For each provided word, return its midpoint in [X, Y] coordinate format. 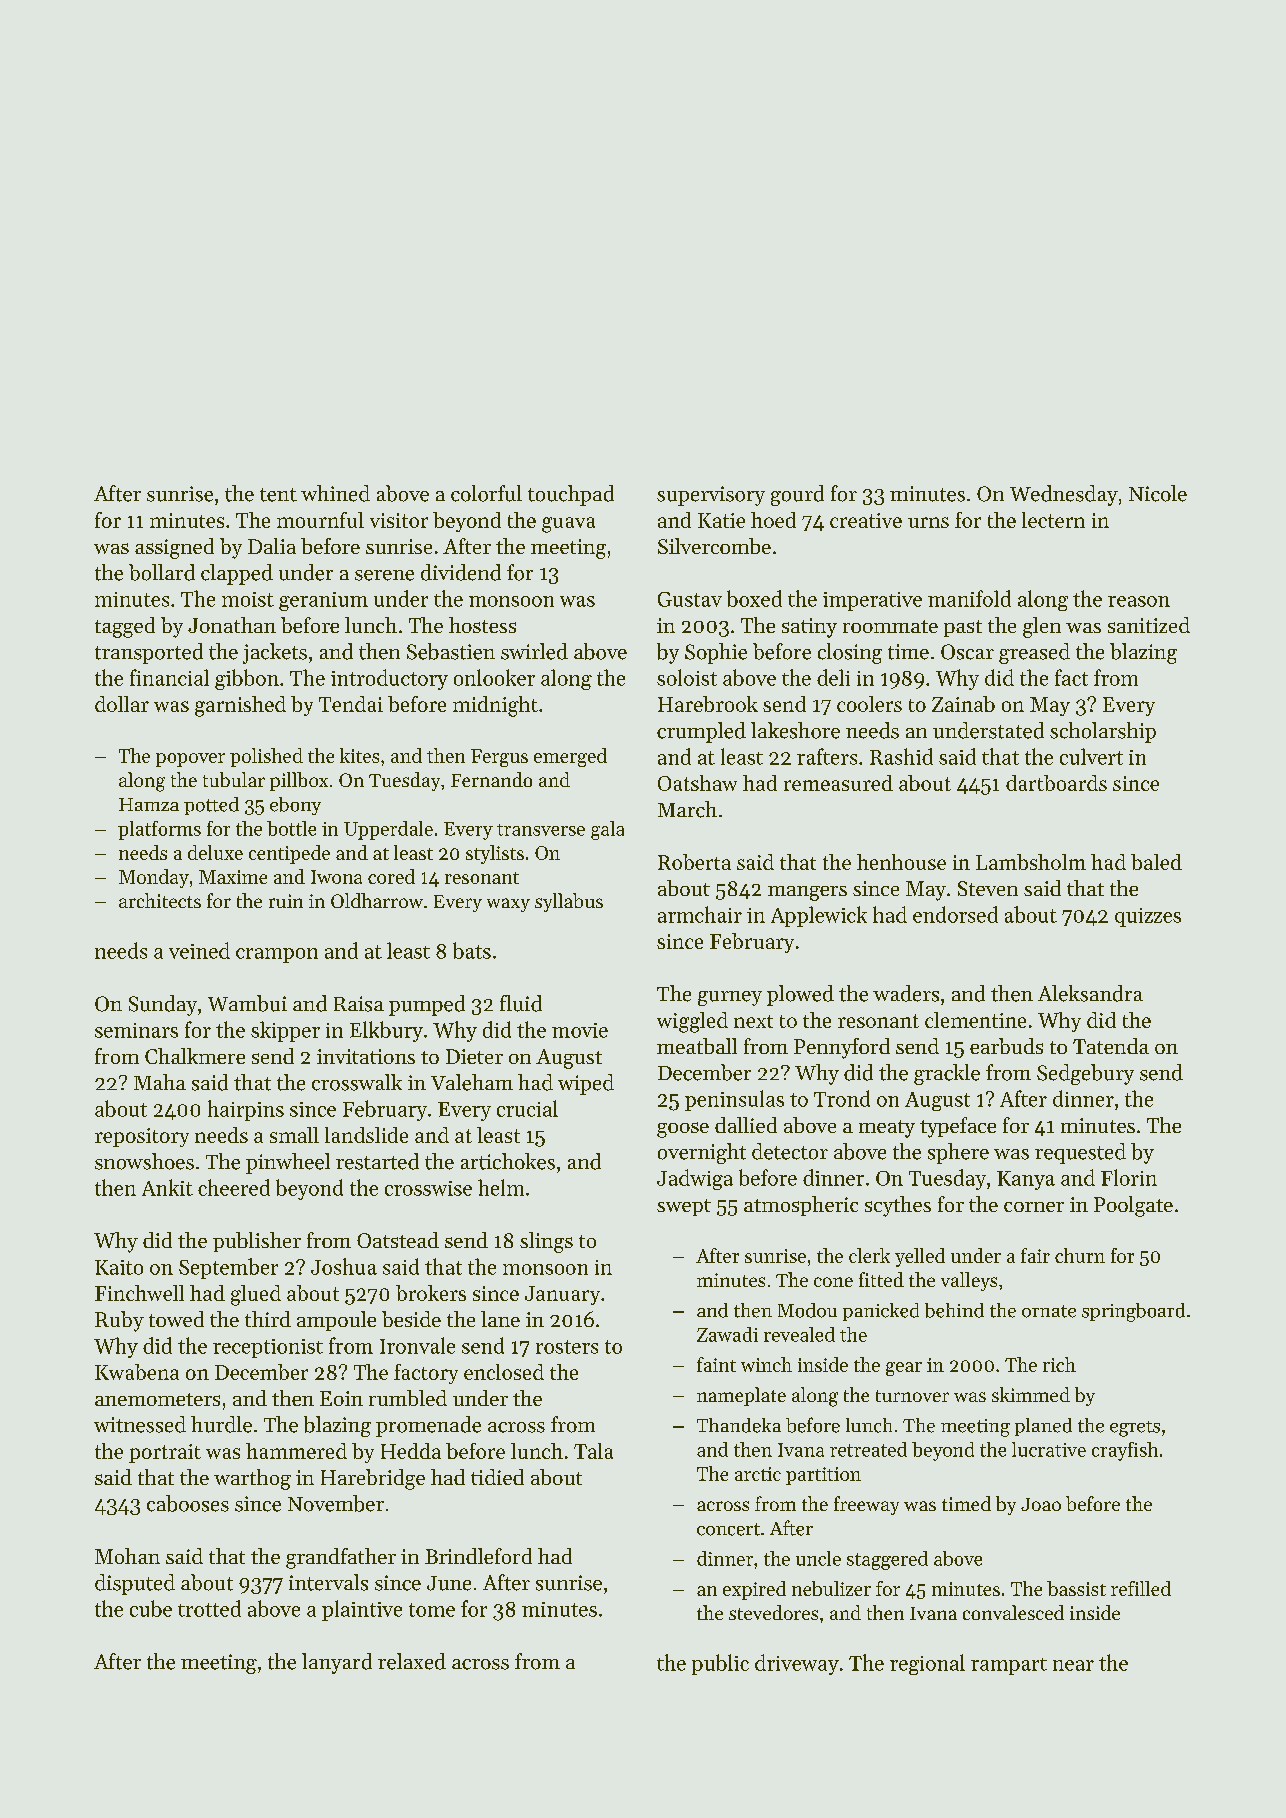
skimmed [1031, 1394]
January [562, 1295]
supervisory [711, 496]
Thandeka [739, 1425]
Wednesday [1064, 495]
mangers [807, 893]
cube [151, 1608]
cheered [234, 1187]
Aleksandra [1090, 993]
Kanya [1026, 1180]
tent [278, 495]
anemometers [157, 1399]
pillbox [299, 781]
